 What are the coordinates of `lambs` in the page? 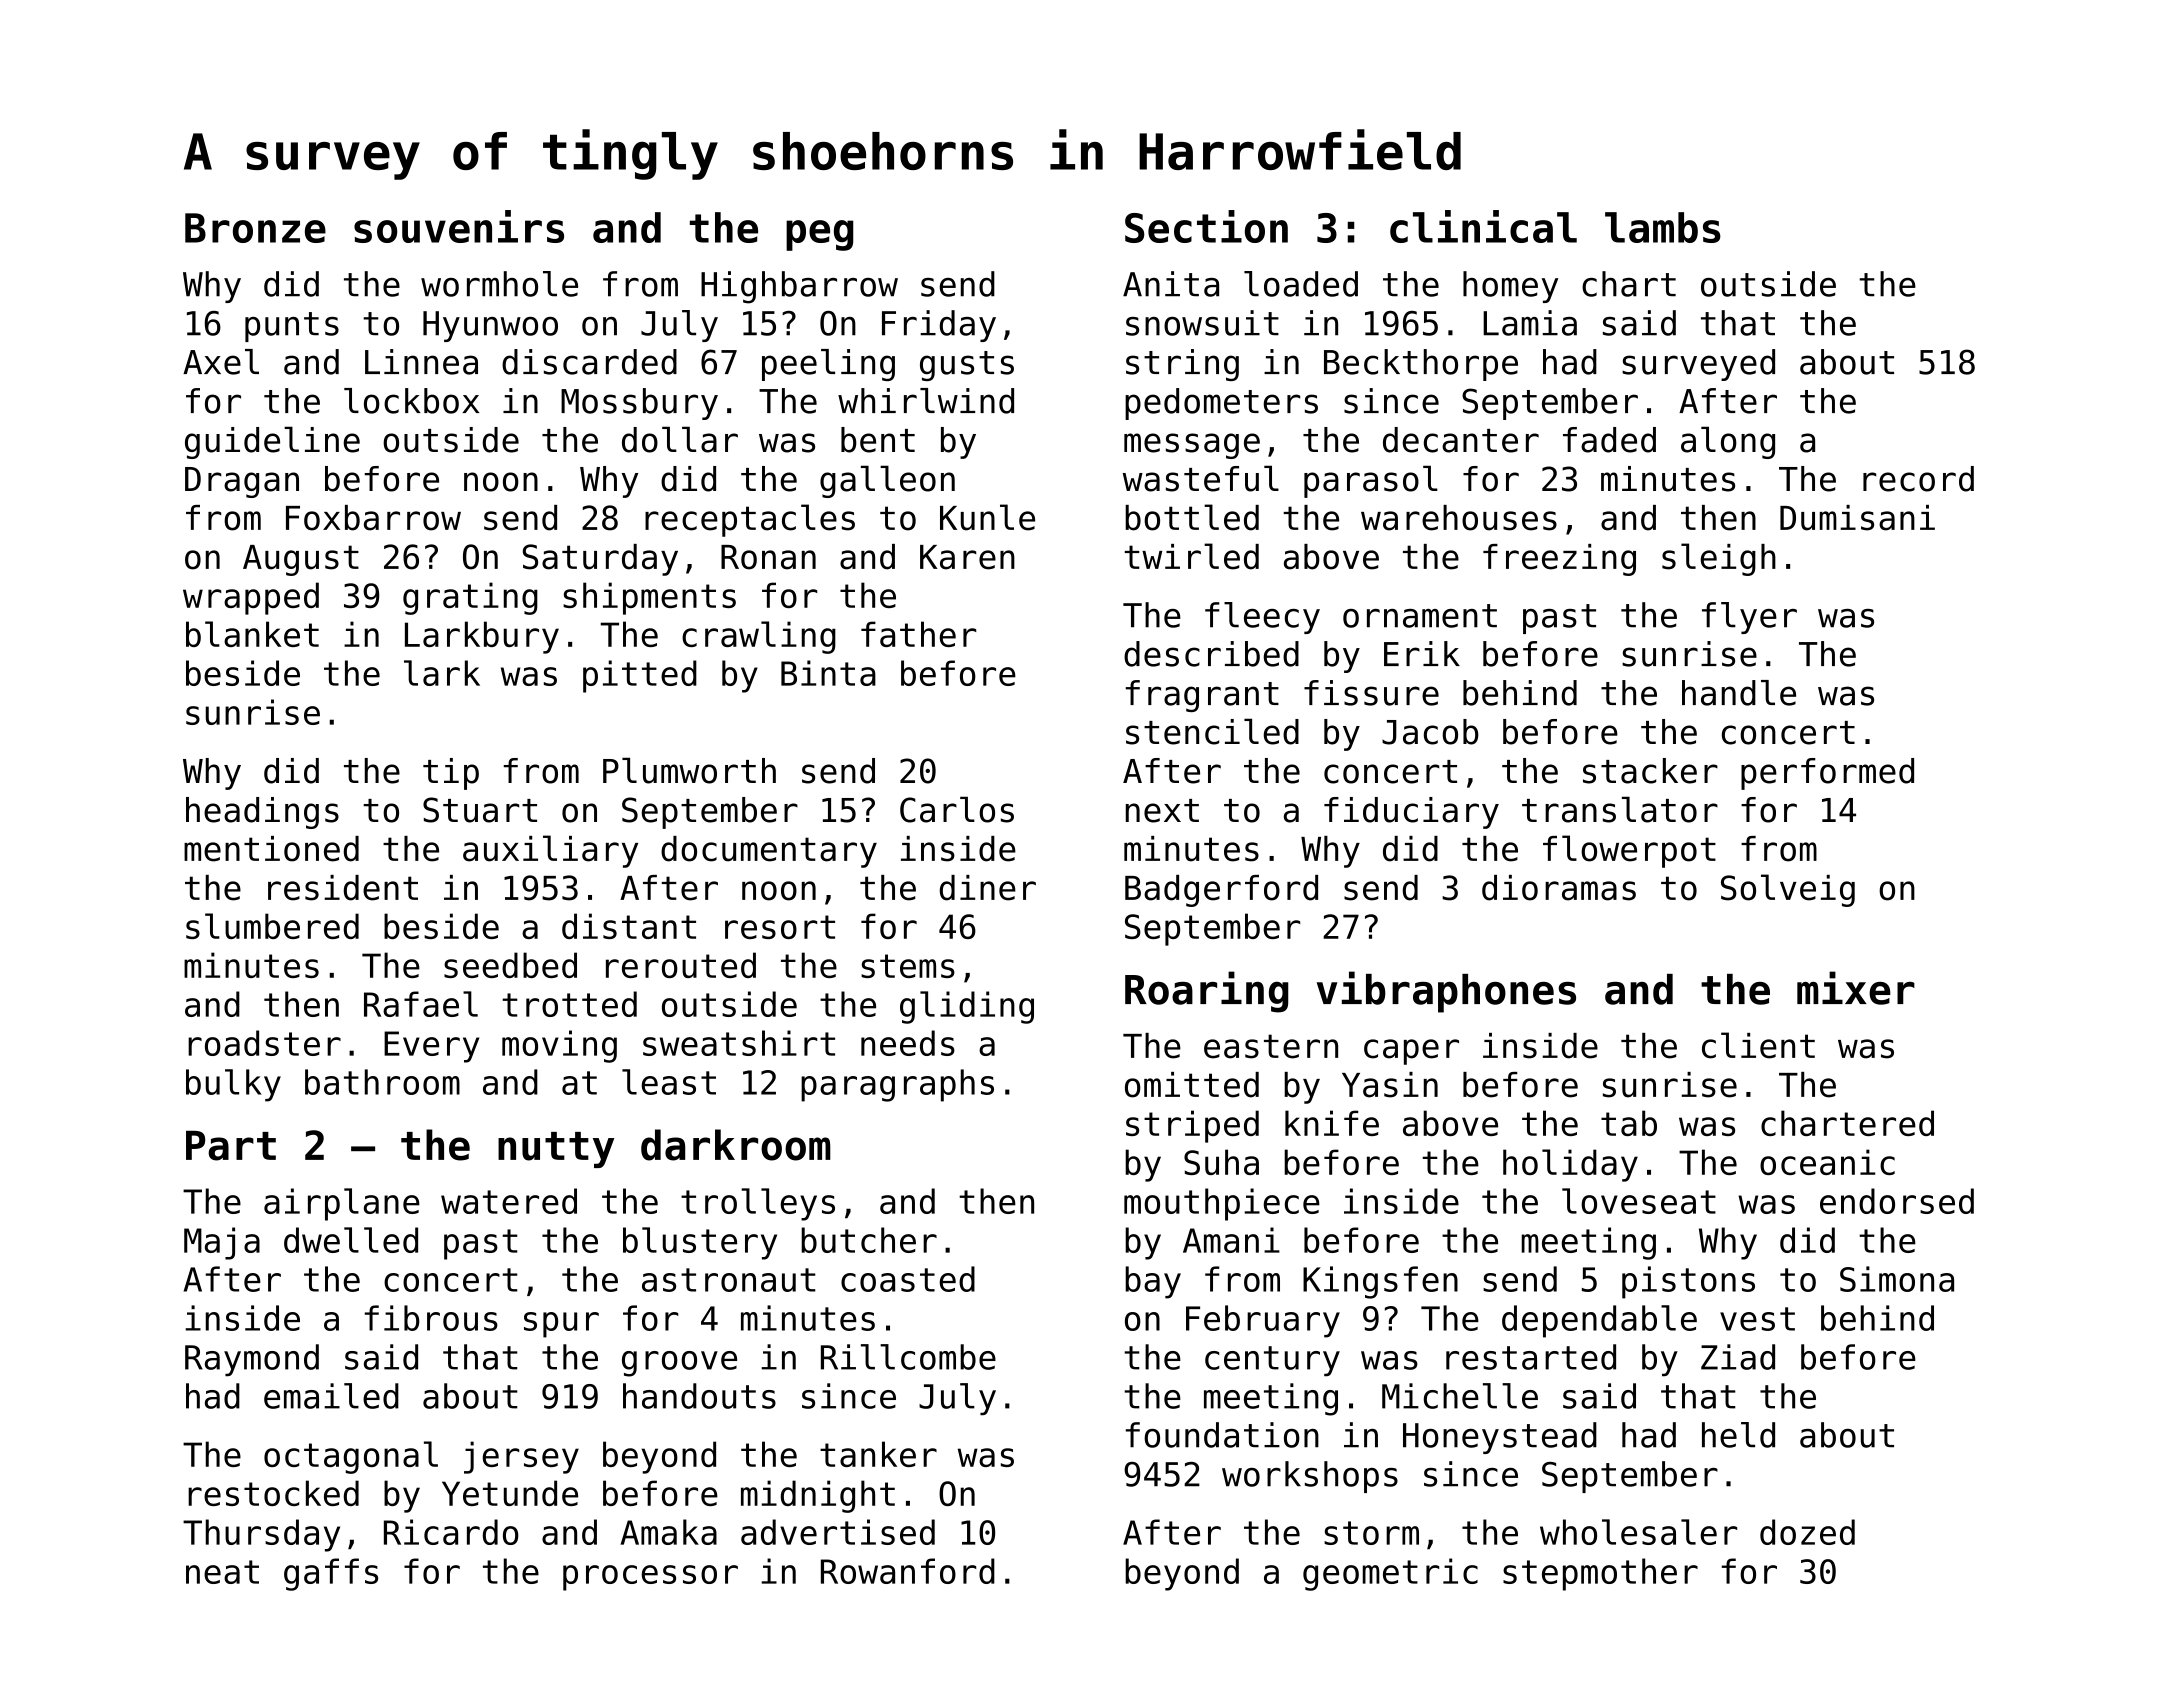 It's located at (1663, 227).
